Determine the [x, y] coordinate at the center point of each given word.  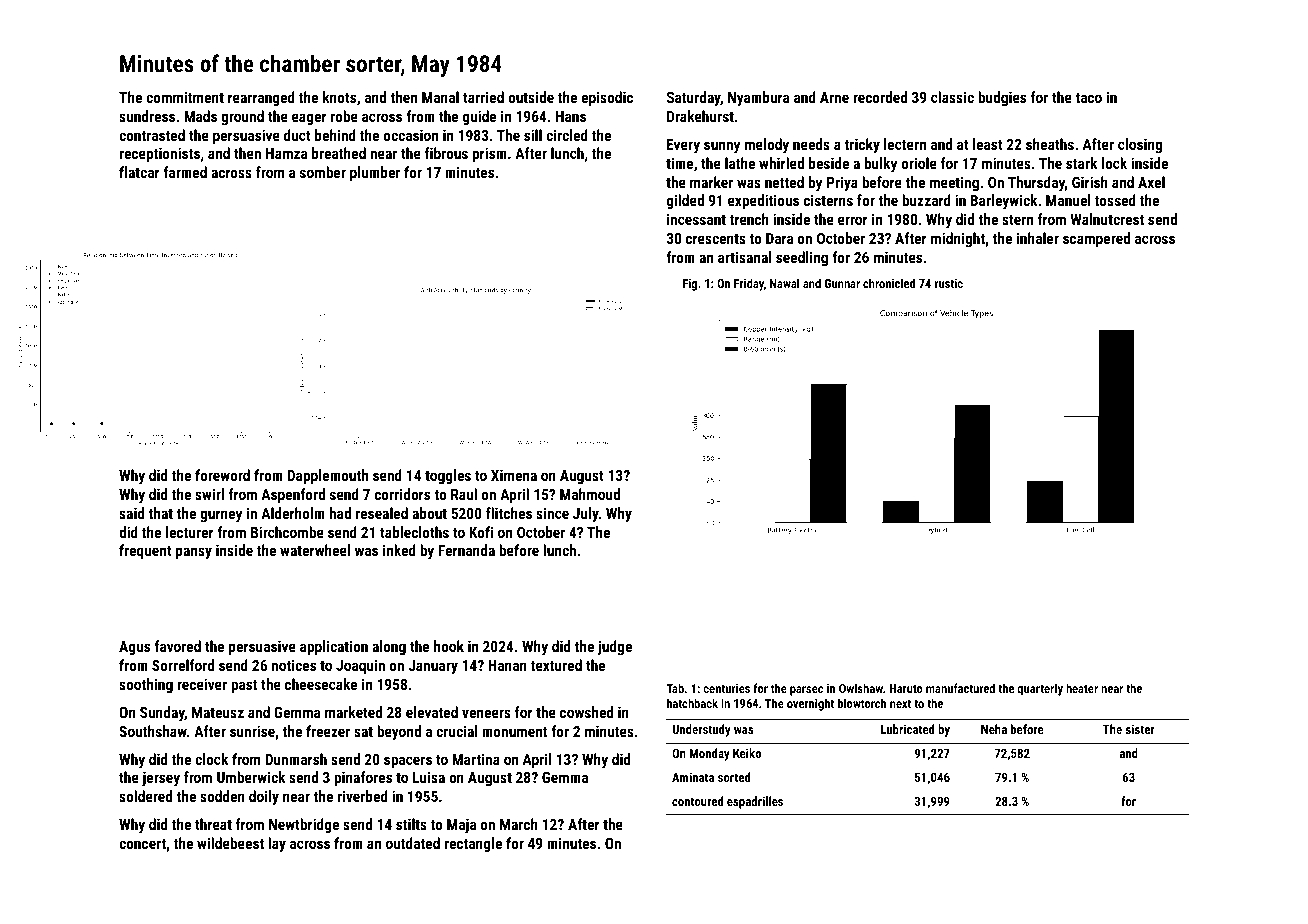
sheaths [1050, 144]
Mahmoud [590, 494]
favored [177, 646]
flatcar [139, 172]
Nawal [784, 283]
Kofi [481, 532]
